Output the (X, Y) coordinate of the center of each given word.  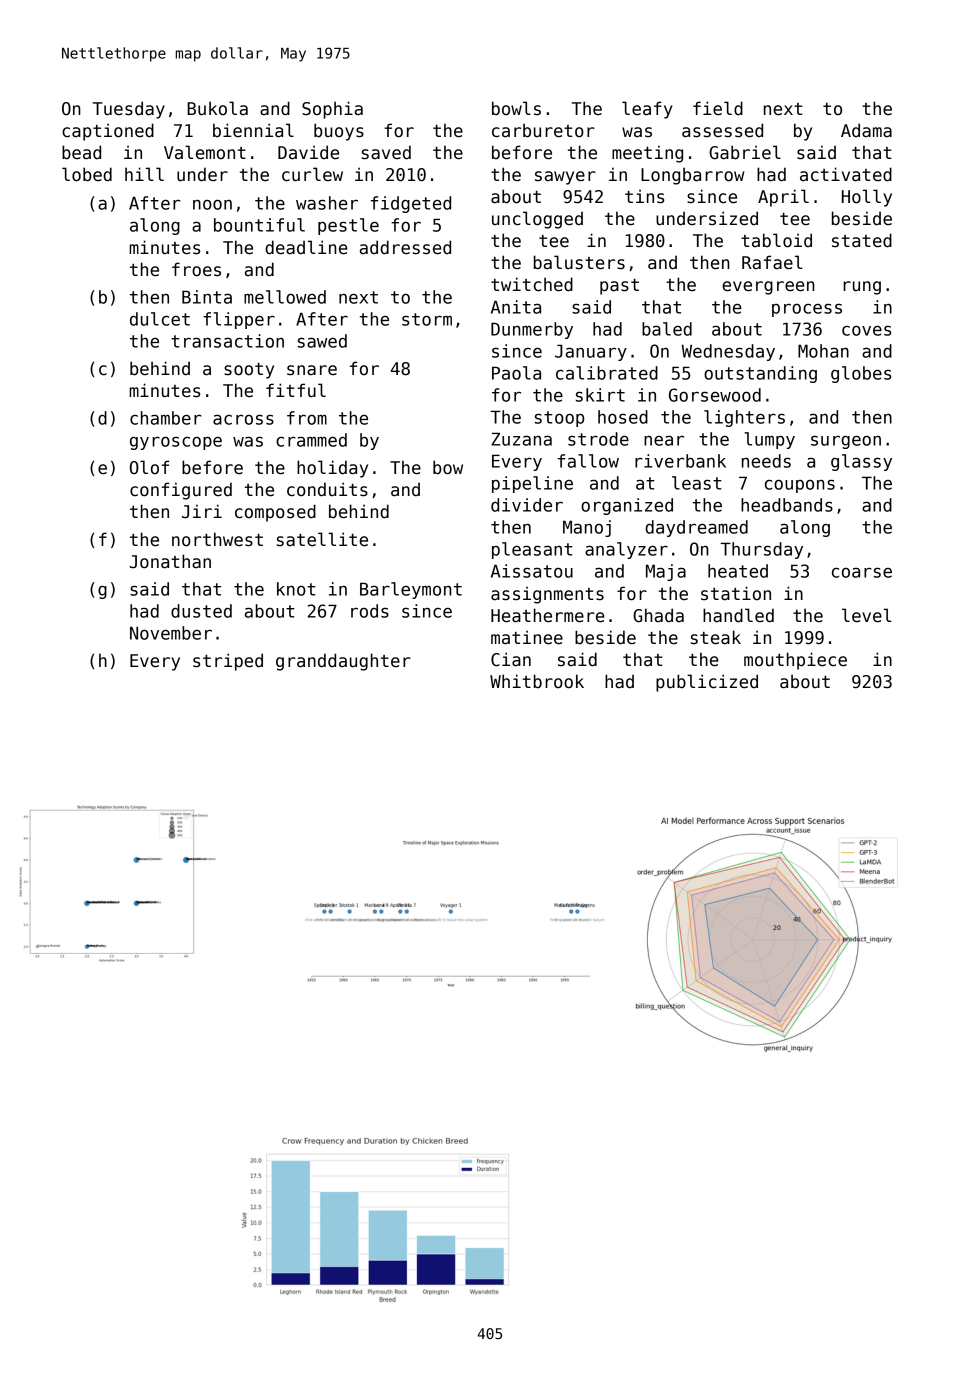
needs (766, 461)
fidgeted (411, 204)
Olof (149, 467)
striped (228, 662)
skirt (600, 395)
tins (644, 196)
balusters (579, 262)
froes (196, 269)
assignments (547, 595)
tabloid (776, 240)
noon (212, 204)
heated (738, 571)
